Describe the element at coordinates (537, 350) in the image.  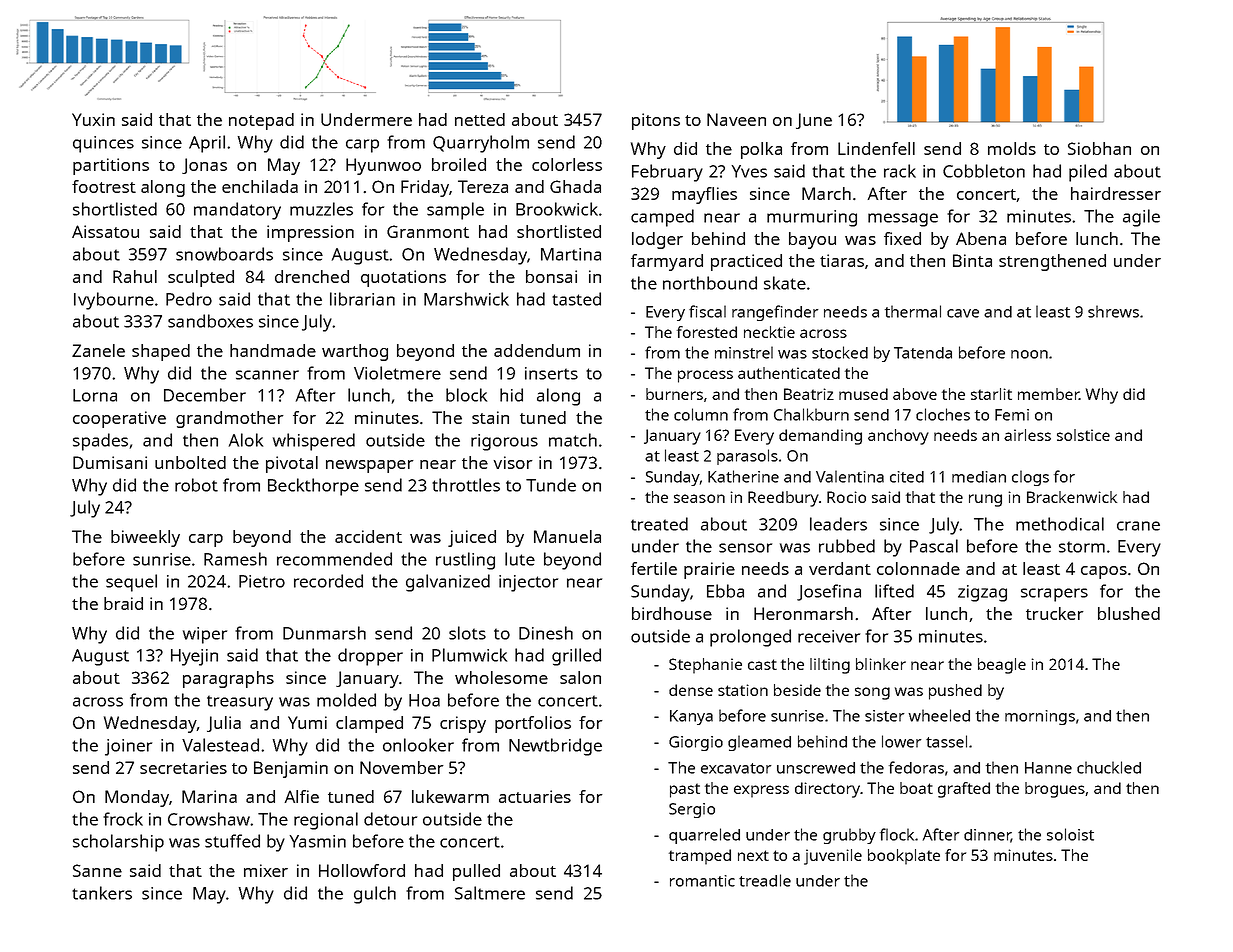
I see `addendum` at that location.
